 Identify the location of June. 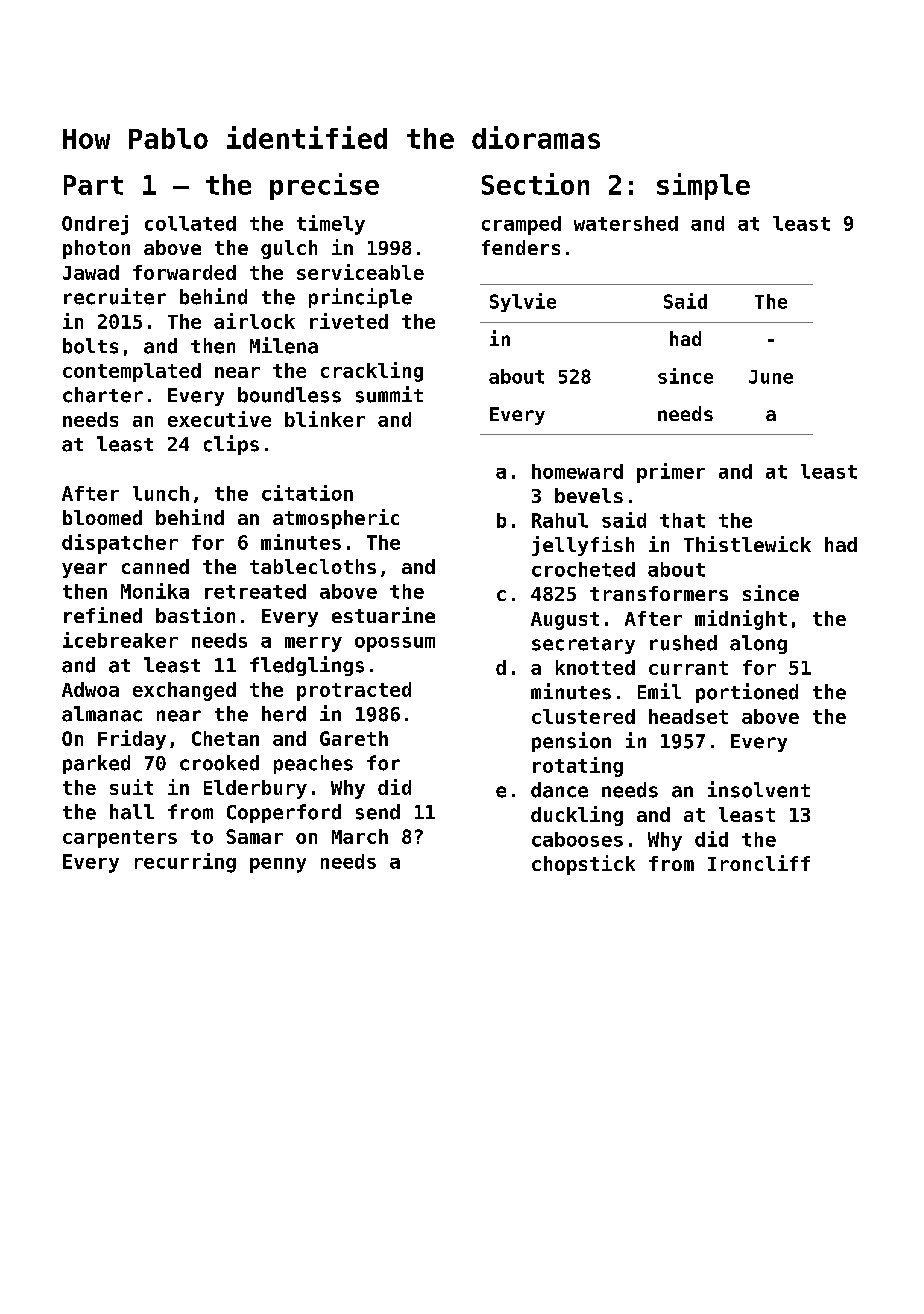
(771, 377).
